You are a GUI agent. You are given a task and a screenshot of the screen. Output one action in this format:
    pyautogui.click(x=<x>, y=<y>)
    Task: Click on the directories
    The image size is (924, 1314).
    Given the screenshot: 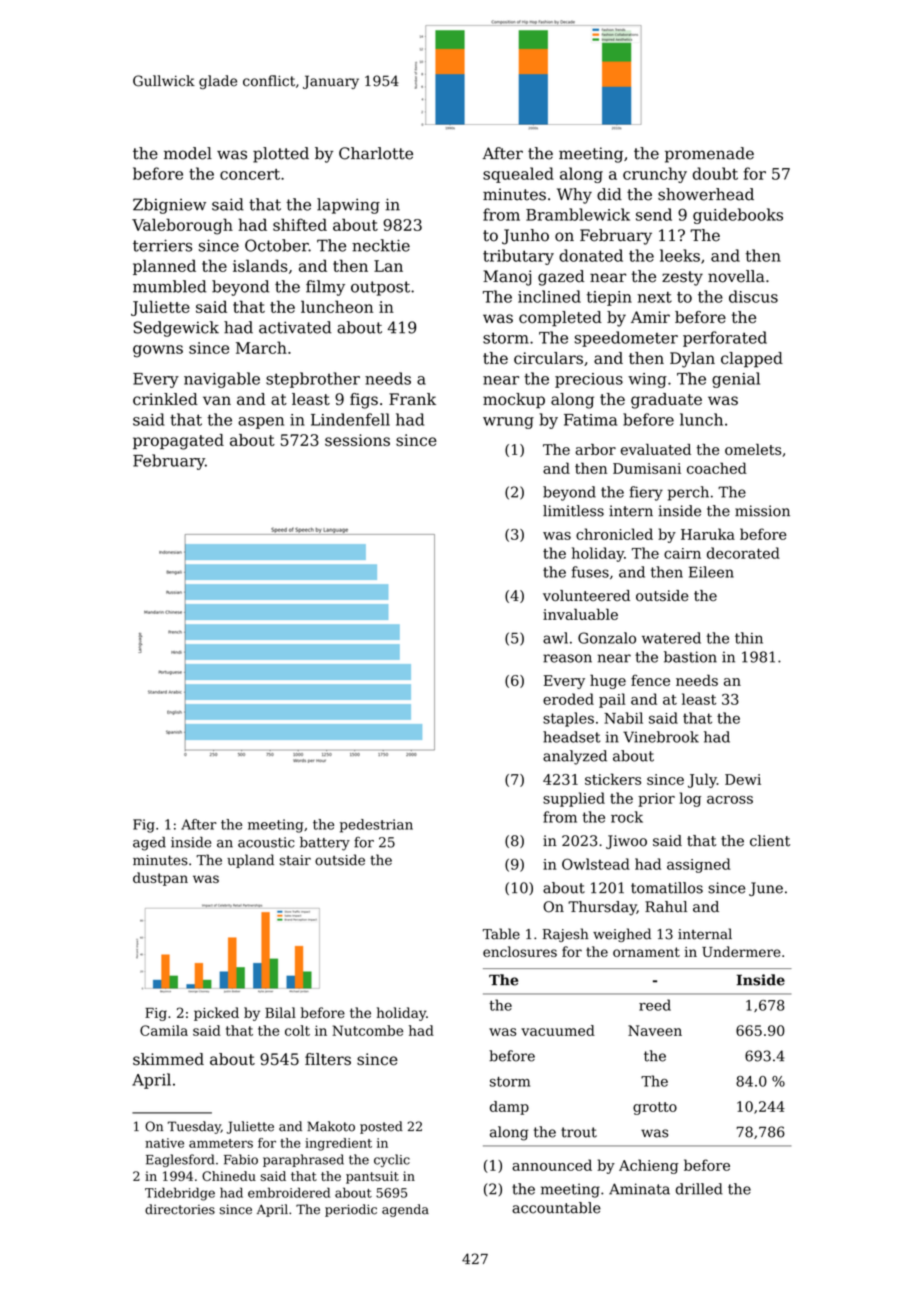 What is the action you would take?
    pyautogui.click(x=180, y=1209)
